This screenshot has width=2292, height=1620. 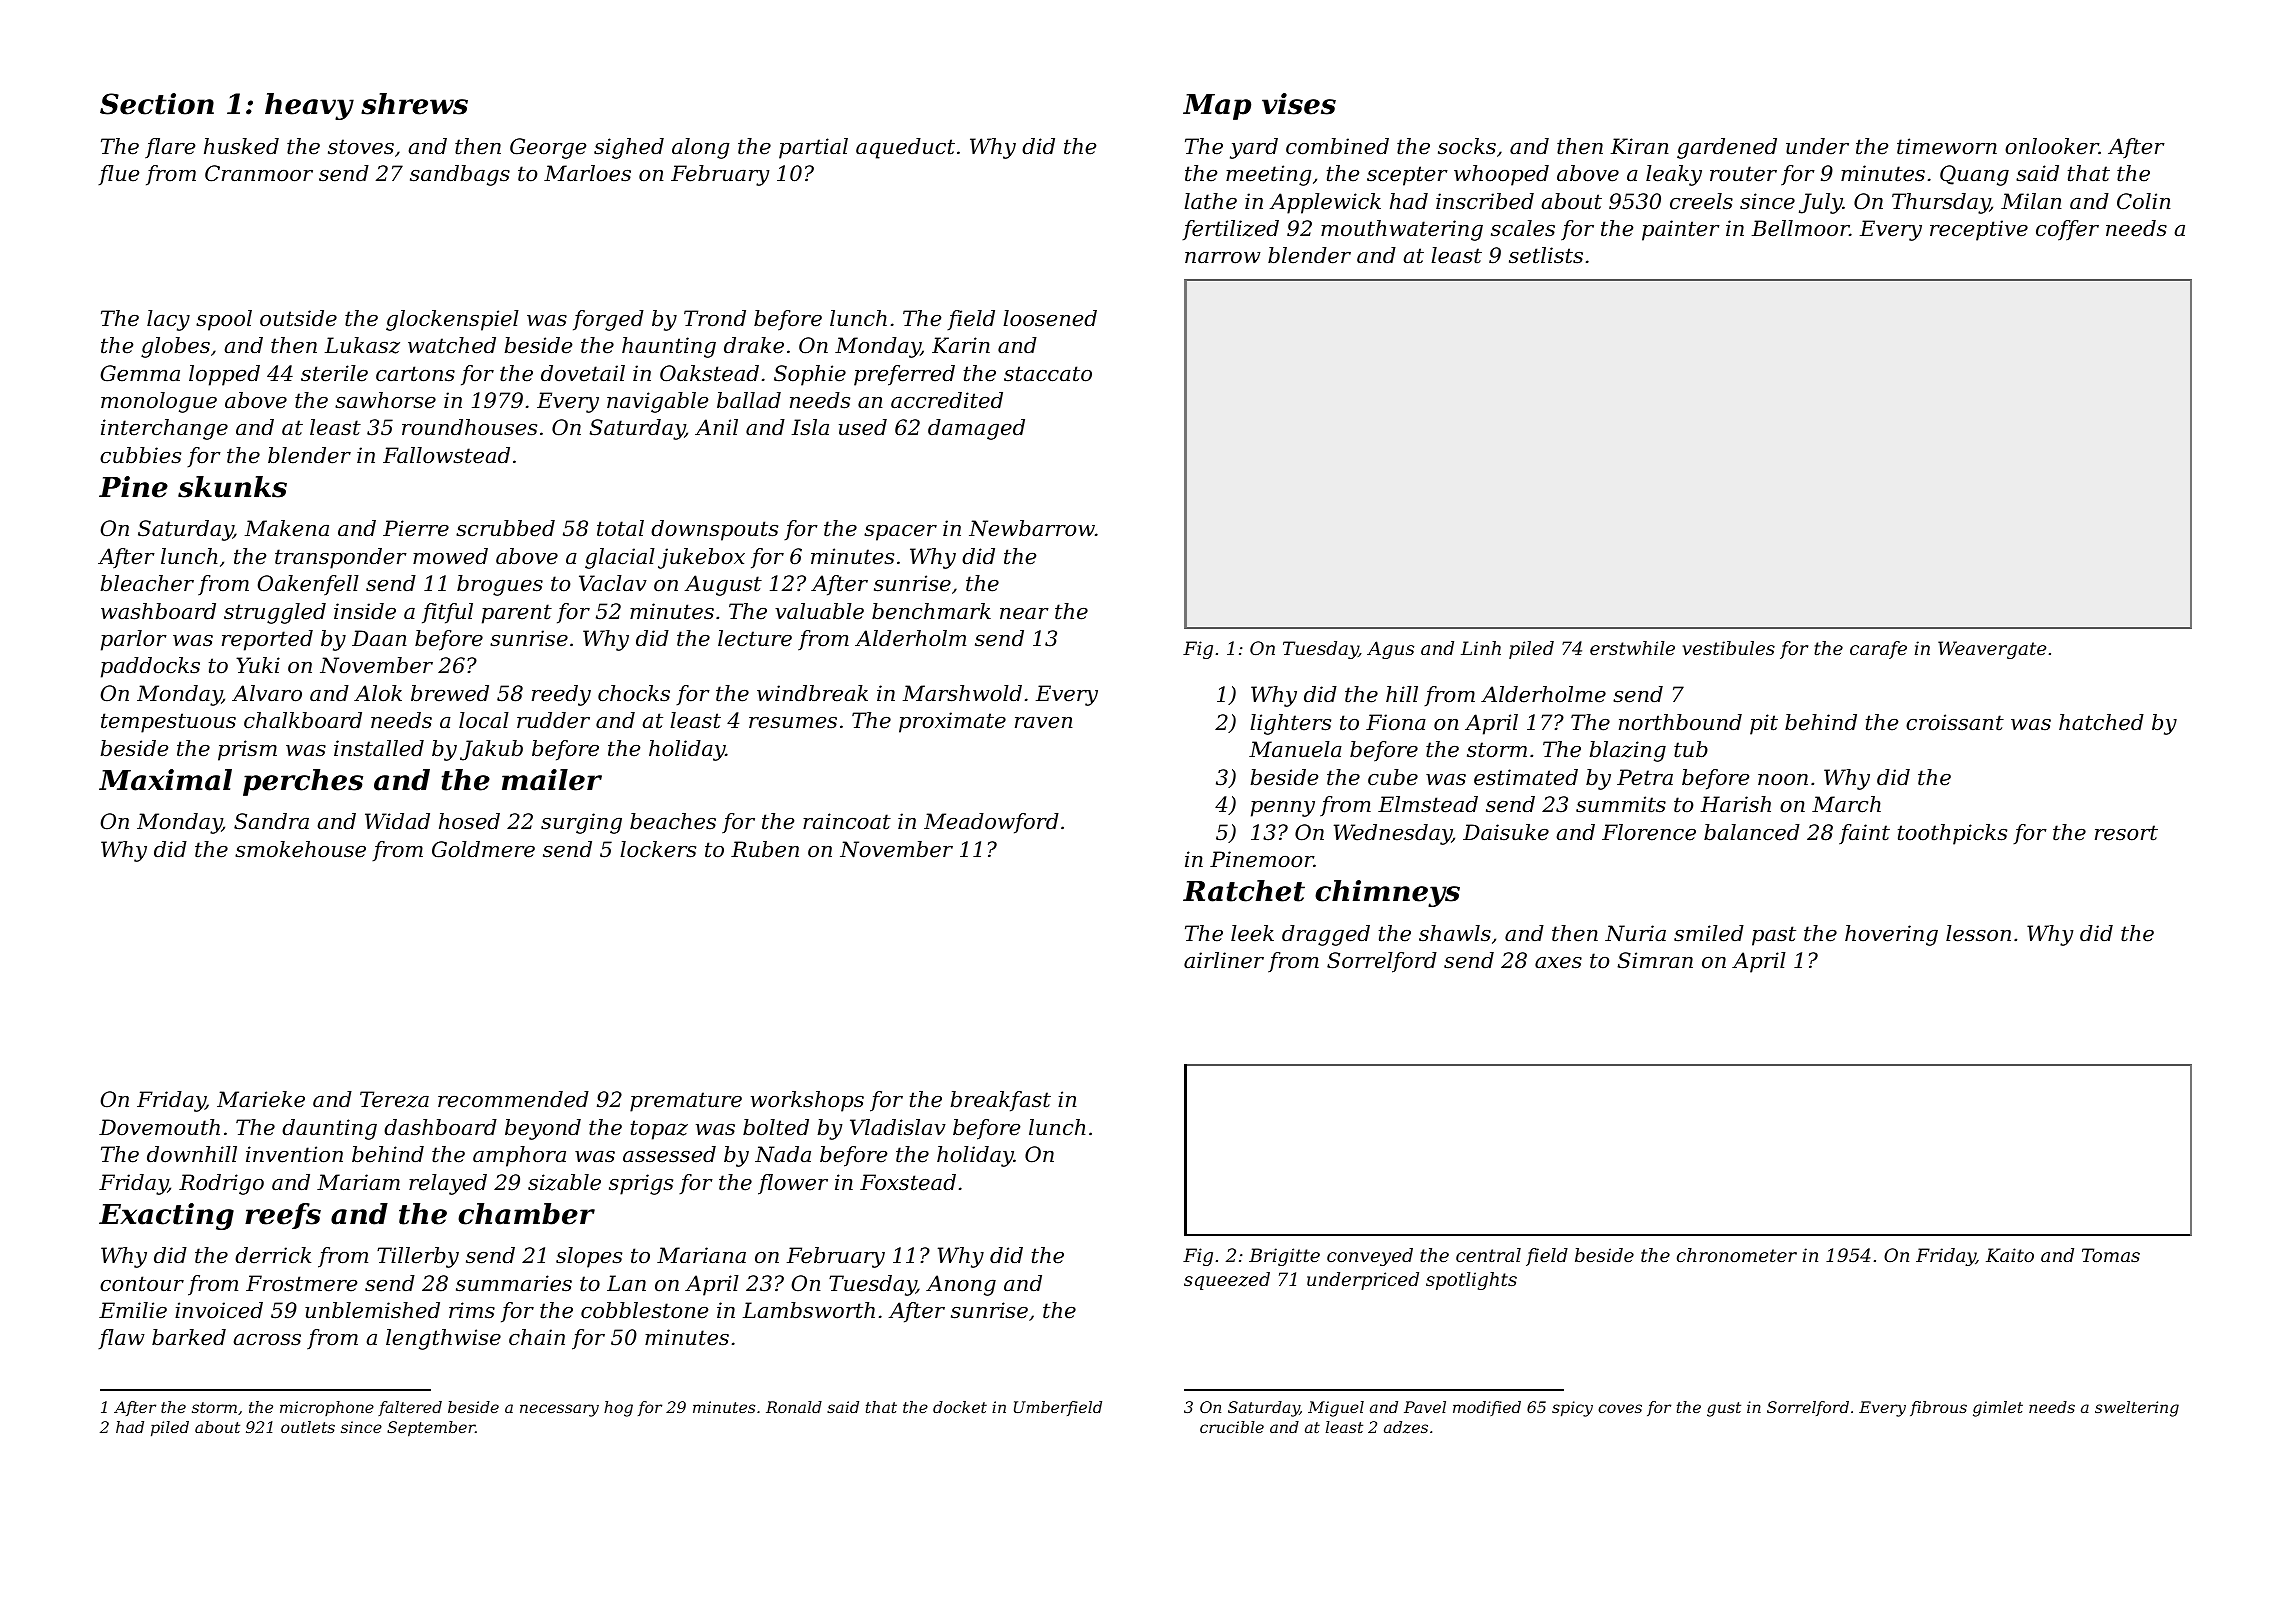 What do you see at coordinates (1044, 723) in the screenshot?
I see `raven` at bounding box center [1044, 723].
